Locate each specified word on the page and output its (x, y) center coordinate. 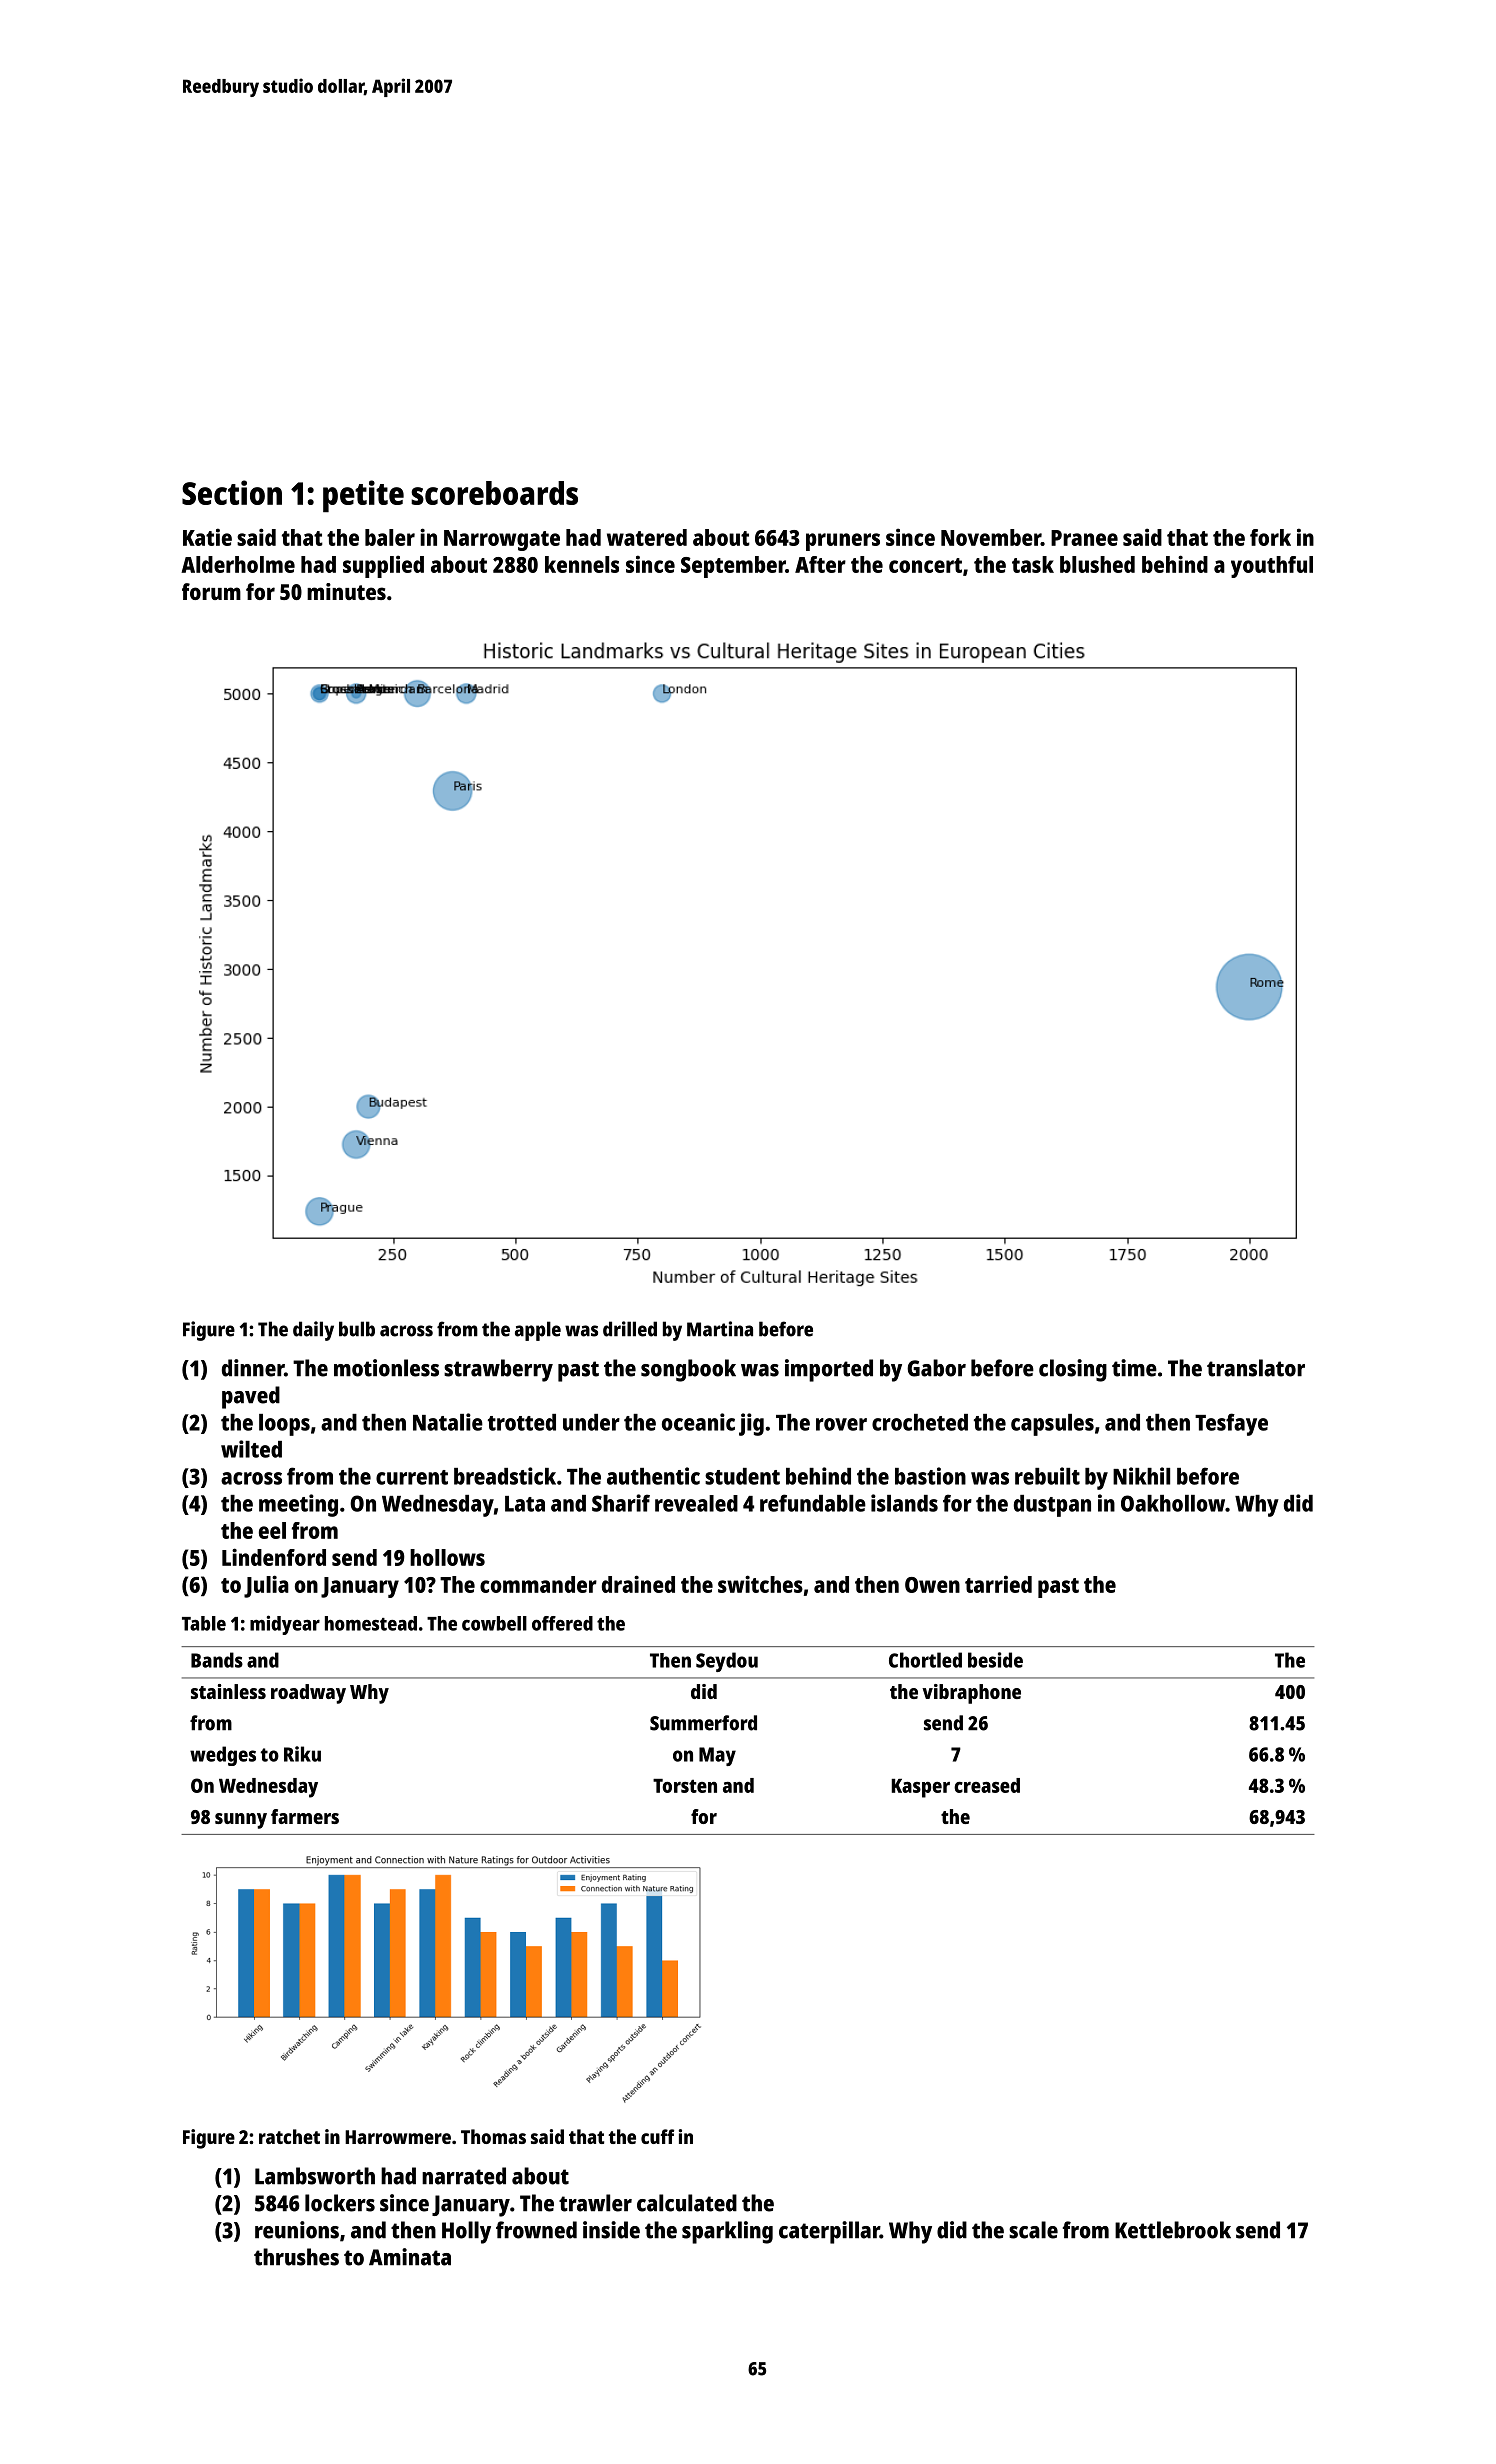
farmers (305, 1816)
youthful (1272, 567)
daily (313, 1331)
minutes (346, 591)
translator (1256, 1368)
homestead (371, 1623)
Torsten (685, 1786)
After (820, 564)
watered (647, 537)
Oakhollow (1173, 1503)
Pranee (1084, 538)
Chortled (925, 1660)
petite (363, 496)
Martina (720, 1329)
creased (987, 1785)
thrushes (296, 2257)
